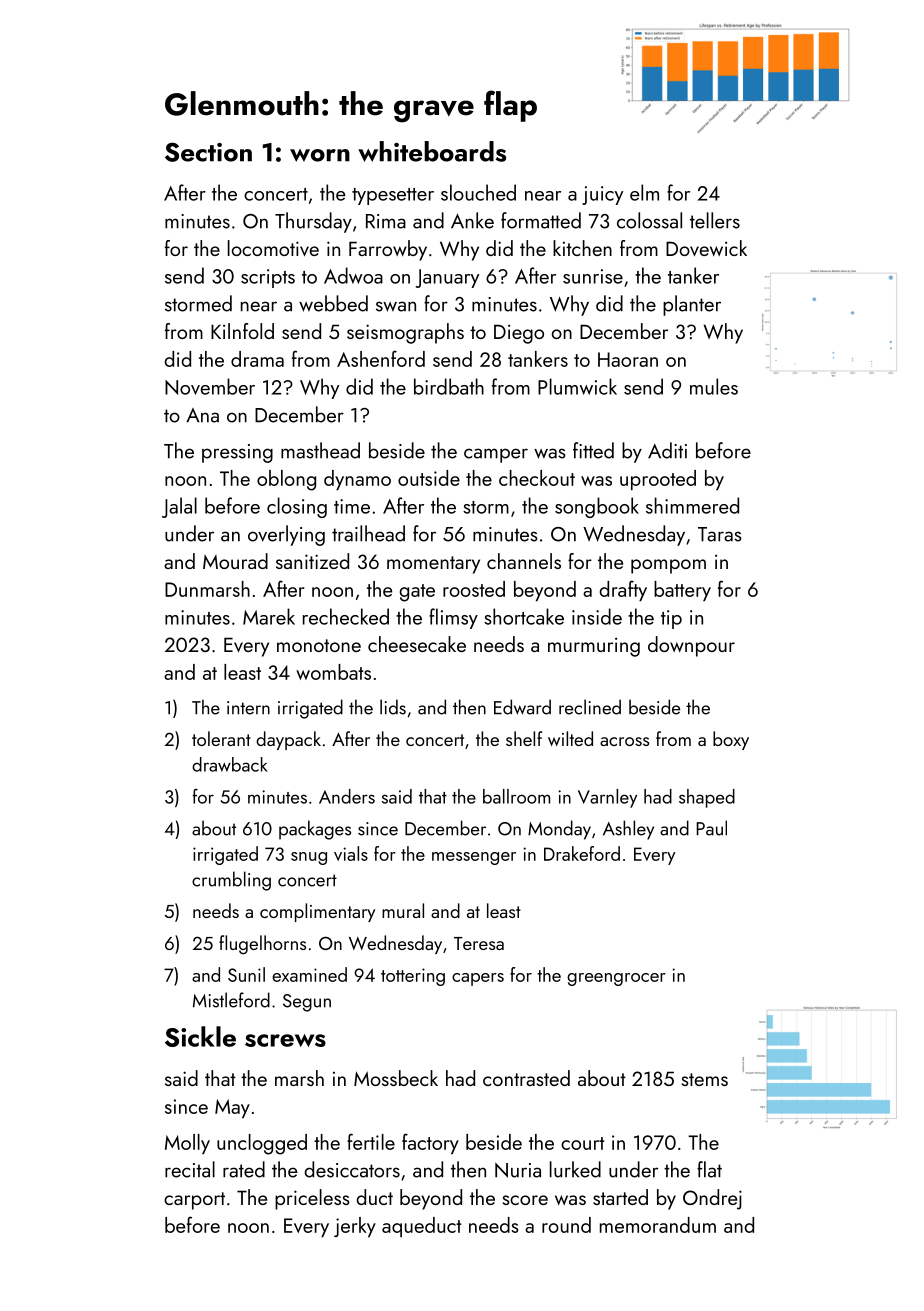 The image size is (924, 1311). I want to click on slouched, so click(478, 192).
